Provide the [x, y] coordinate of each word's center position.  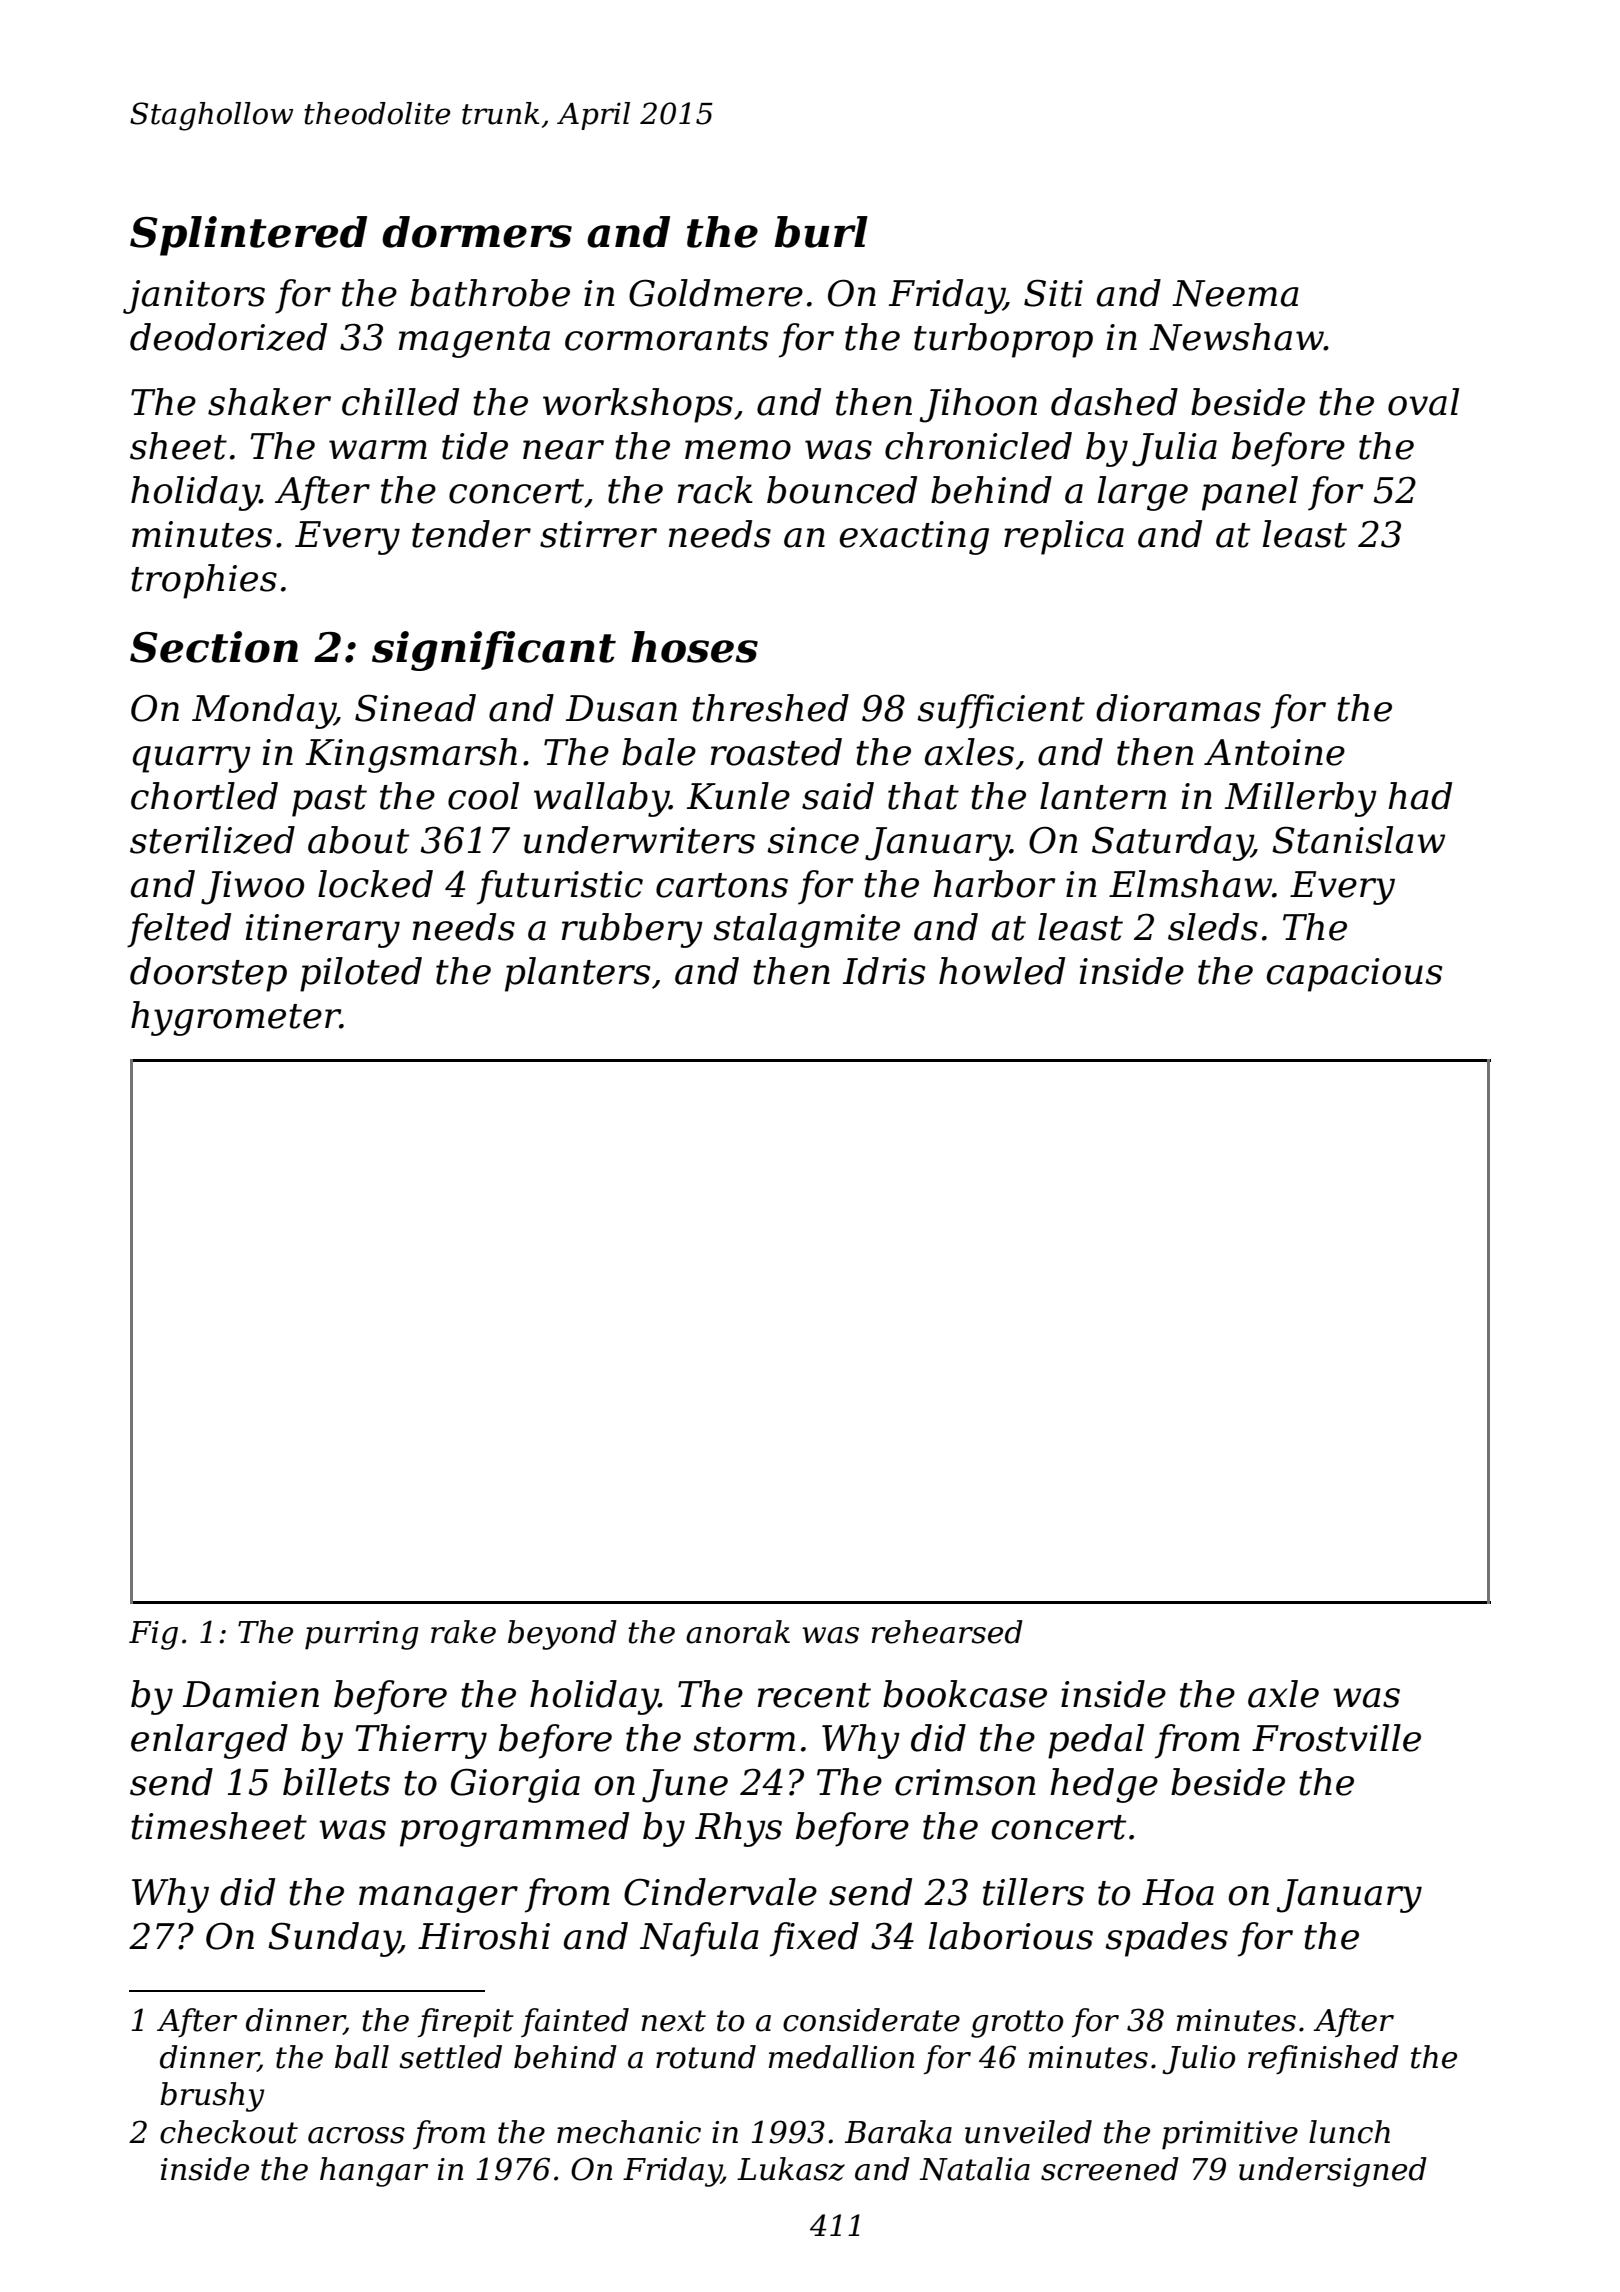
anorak [738, 1632]
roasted [776, 752]
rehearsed [947, 1632]
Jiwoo [252, 888]
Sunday [334, 1939]
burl [821, 232]
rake [463, 1632]
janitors [194, 297]
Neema [1235, 293]
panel [1250, 493]
